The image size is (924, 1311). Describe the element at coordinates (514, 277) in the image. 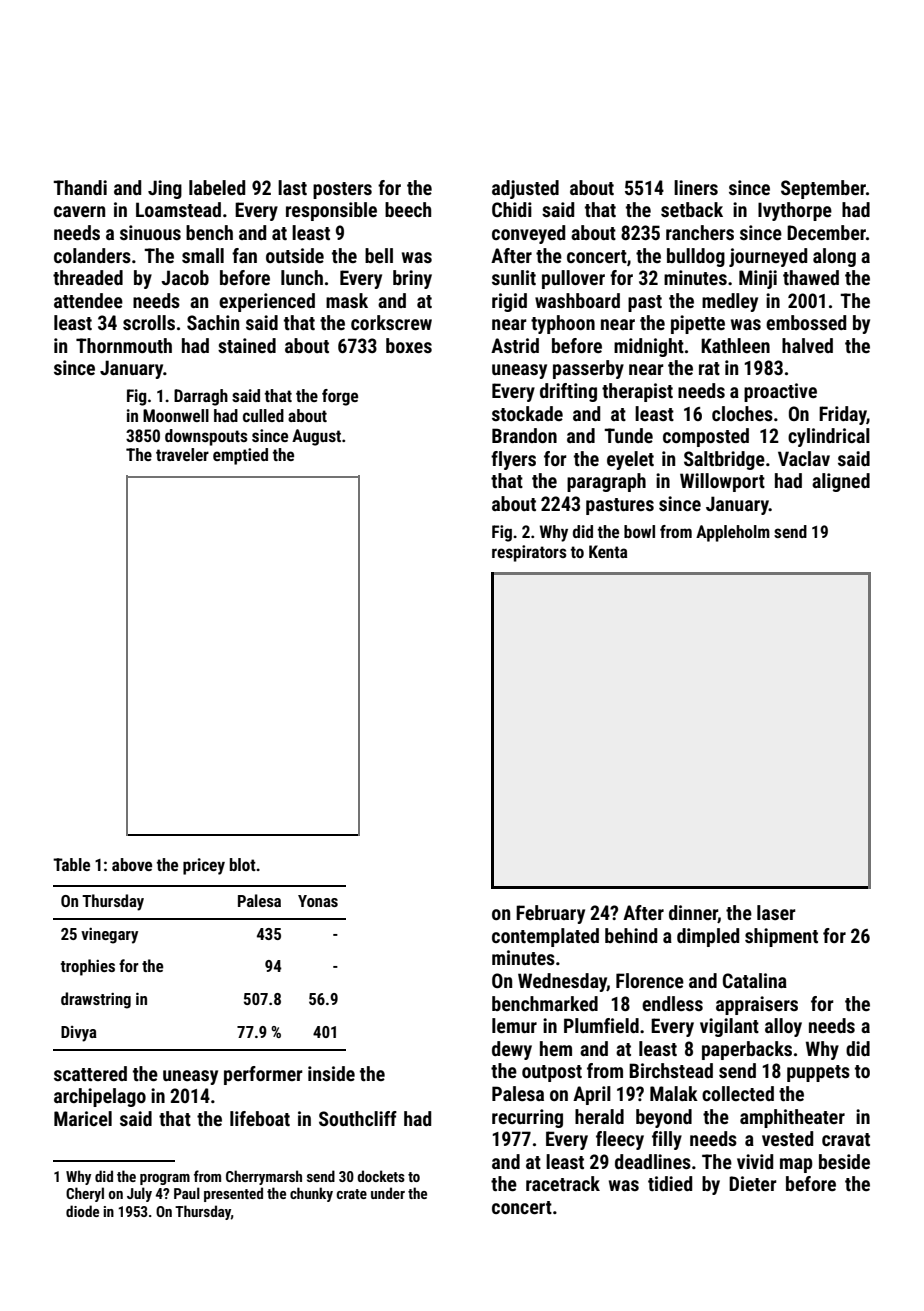

I see `sunlit` at that location.
